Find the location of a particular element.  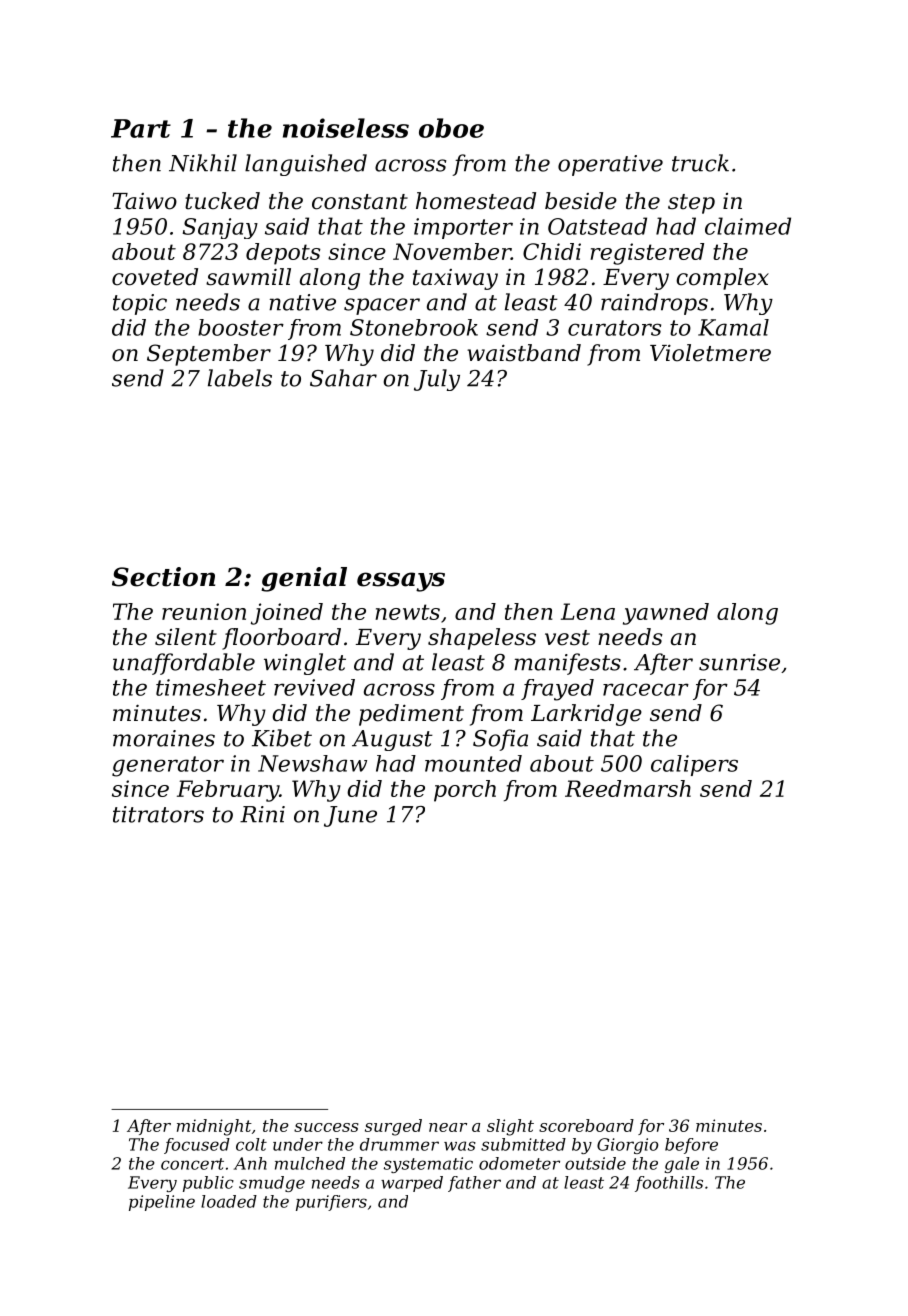

Chidi is located at coordinates (552, 251).
